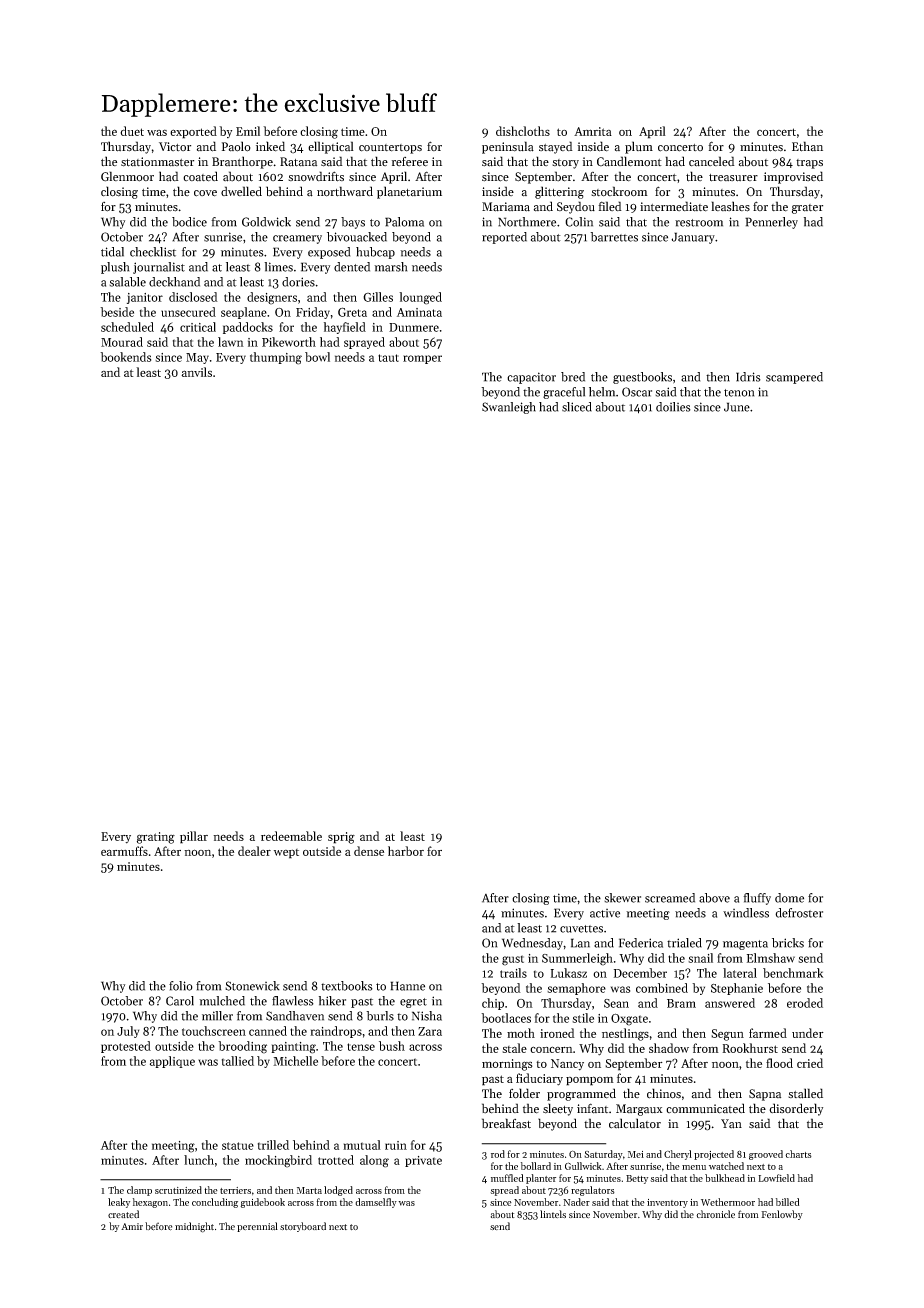 This page has width=924, height=1308. I want to click on ruin, so click(396, 1145).
